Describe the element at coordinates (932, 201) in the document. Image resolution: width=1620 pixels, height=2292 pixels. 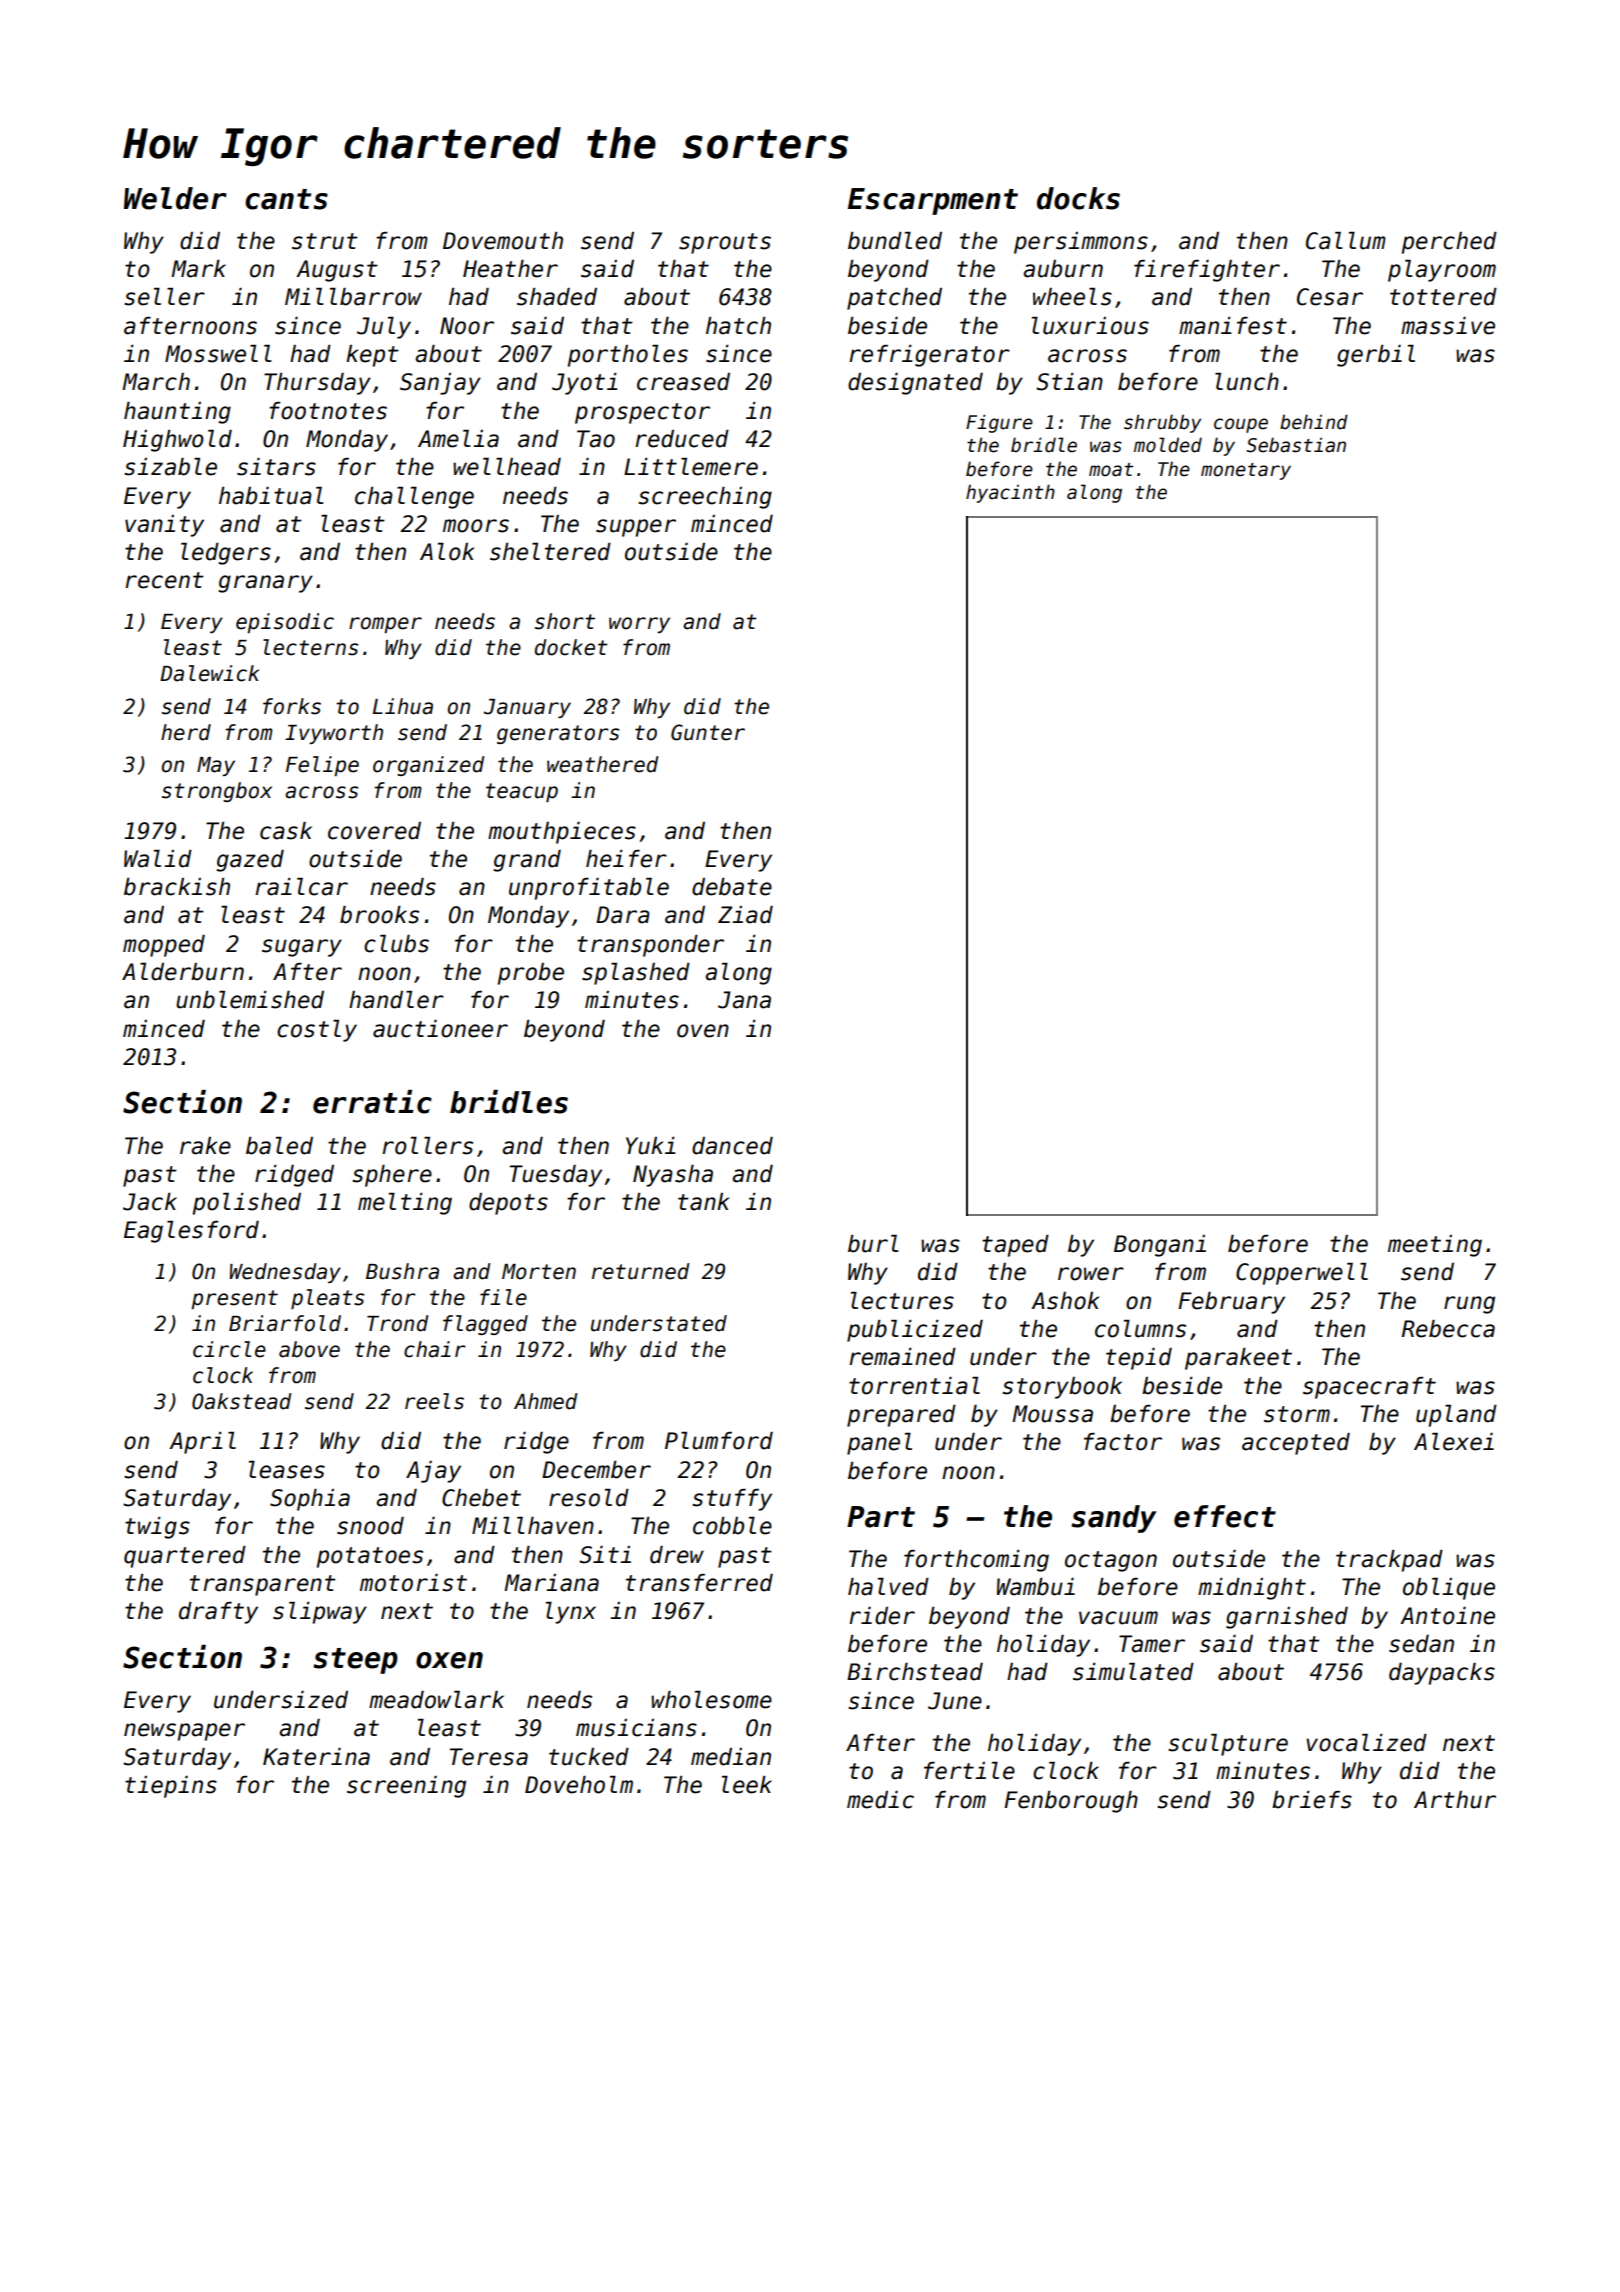
I see `Escarpment` at that location.
